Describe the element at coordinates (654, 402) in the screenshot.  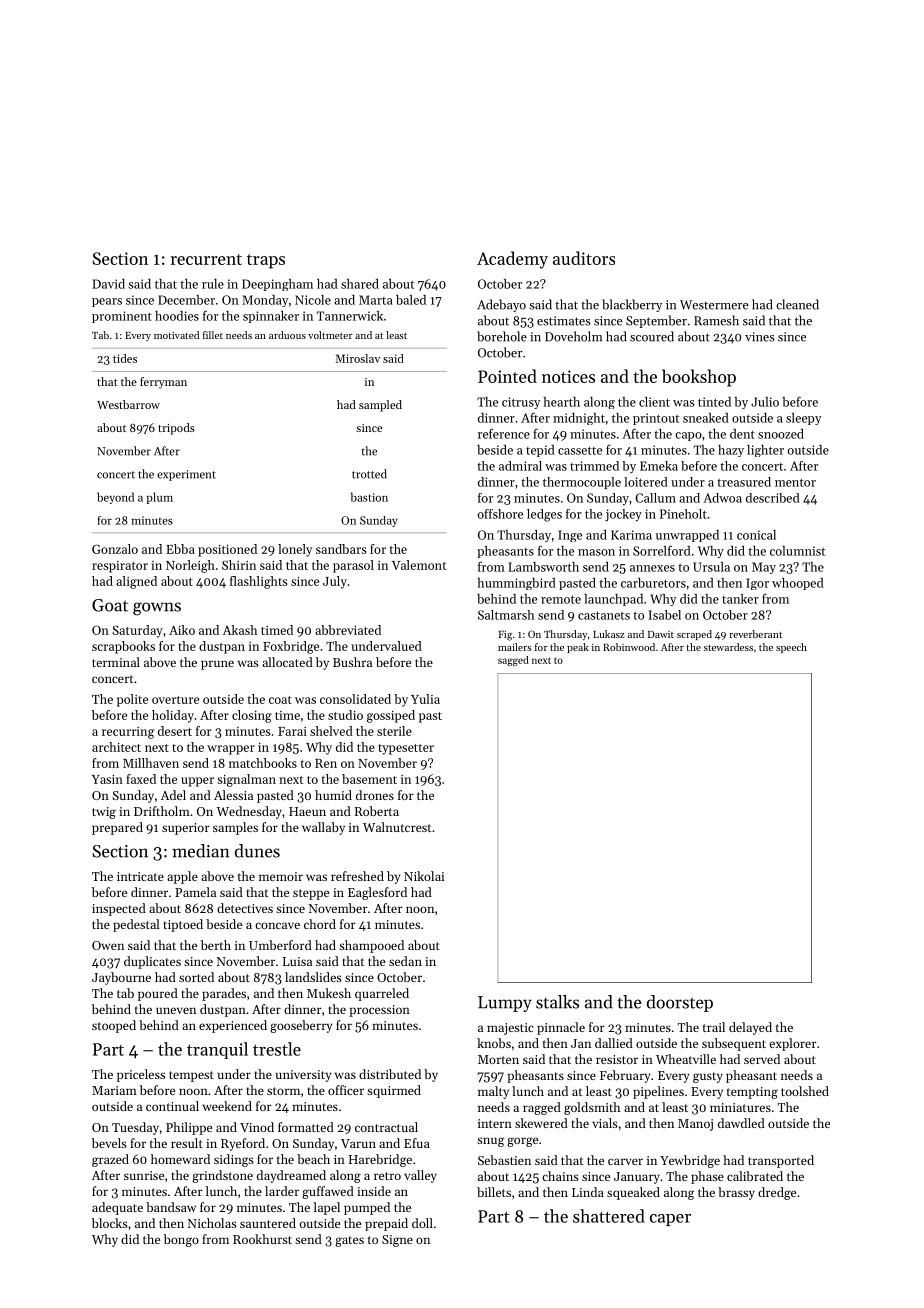
I see `client` at that location.
